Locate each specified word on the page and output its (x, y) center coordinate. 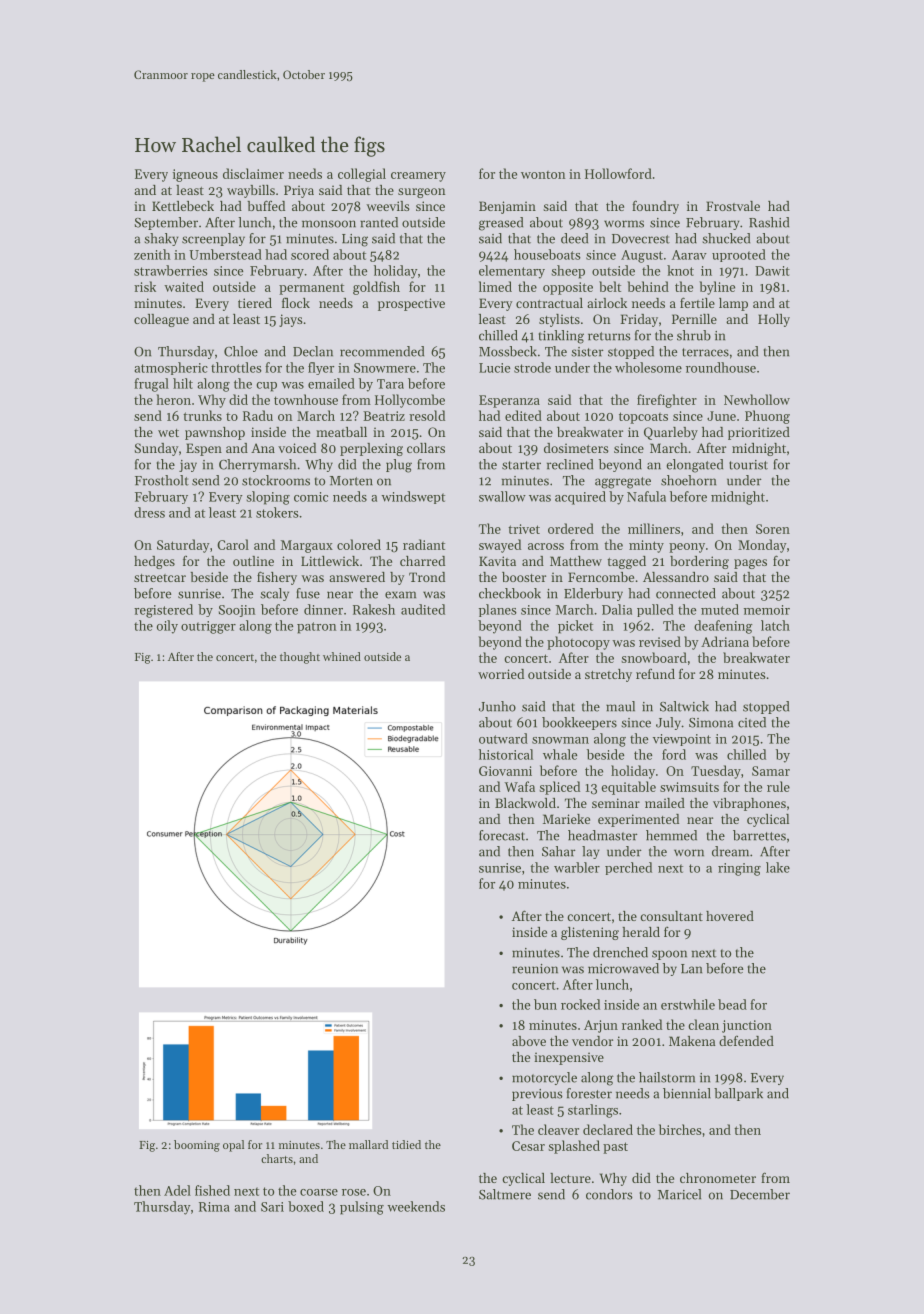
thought (300, 658)
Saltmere (505, 1194)
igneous (195, 175)
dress (149, 512)
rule (778, 786)
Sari (272, 1207)
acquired (580, 498)
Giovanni (505, 771)
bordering (699, 562)
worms (624, 224)
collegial (362, 175)
